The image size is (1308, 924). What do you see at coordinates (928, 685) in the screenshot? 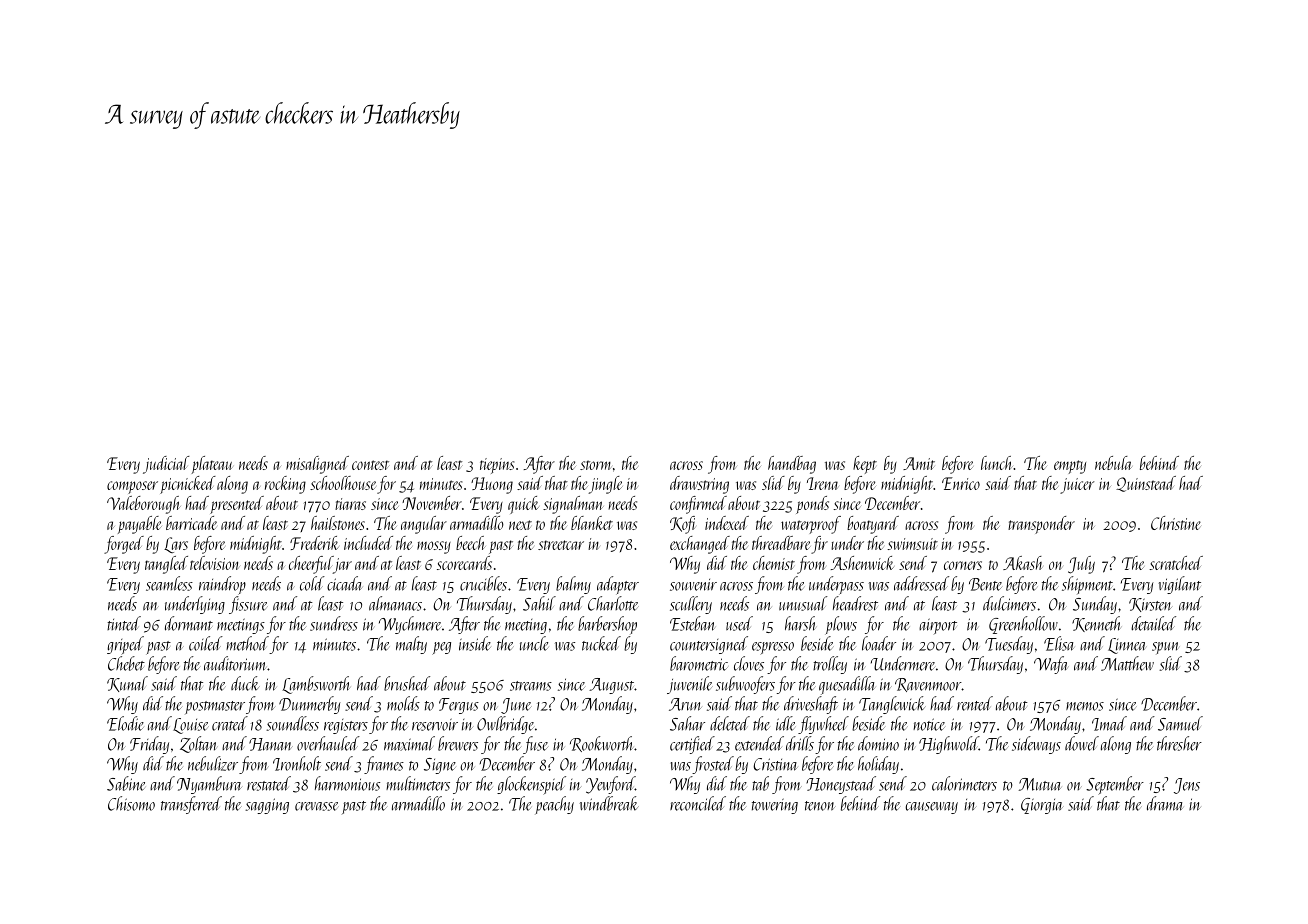
I see `Ravenmoor` at bounding box center [928, 685].
